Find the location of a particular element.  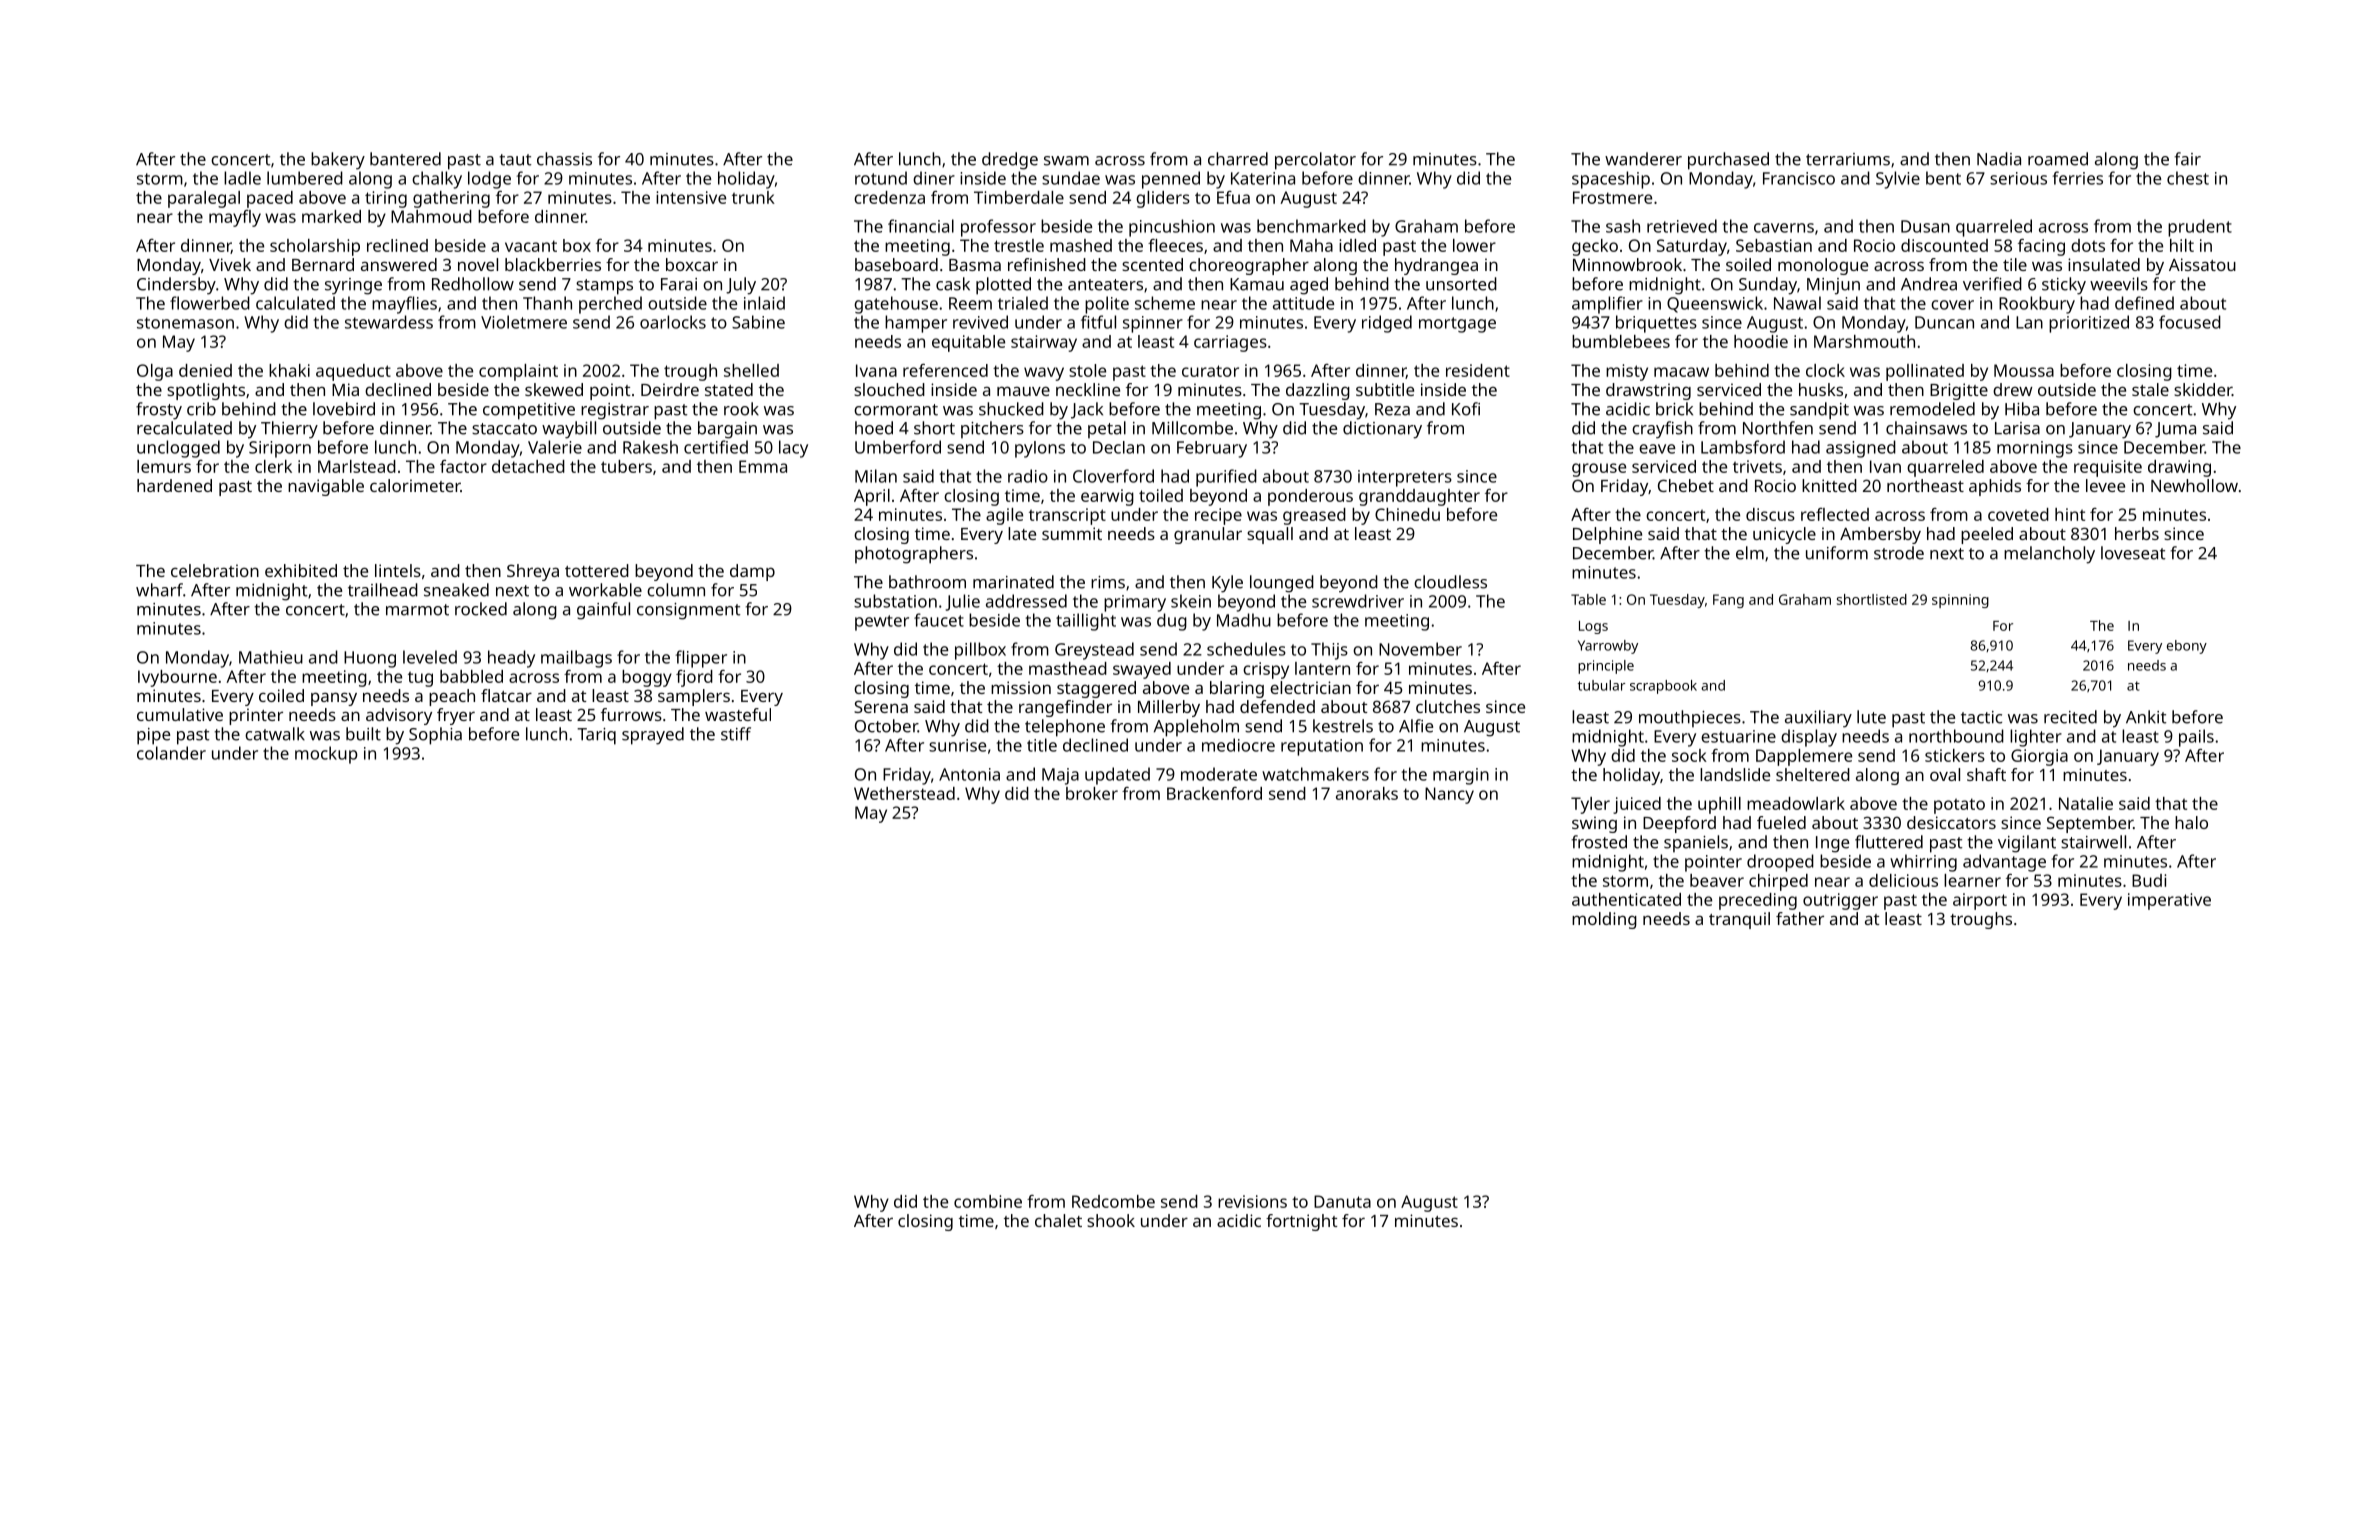

April is located at coordinates (872, 497).
